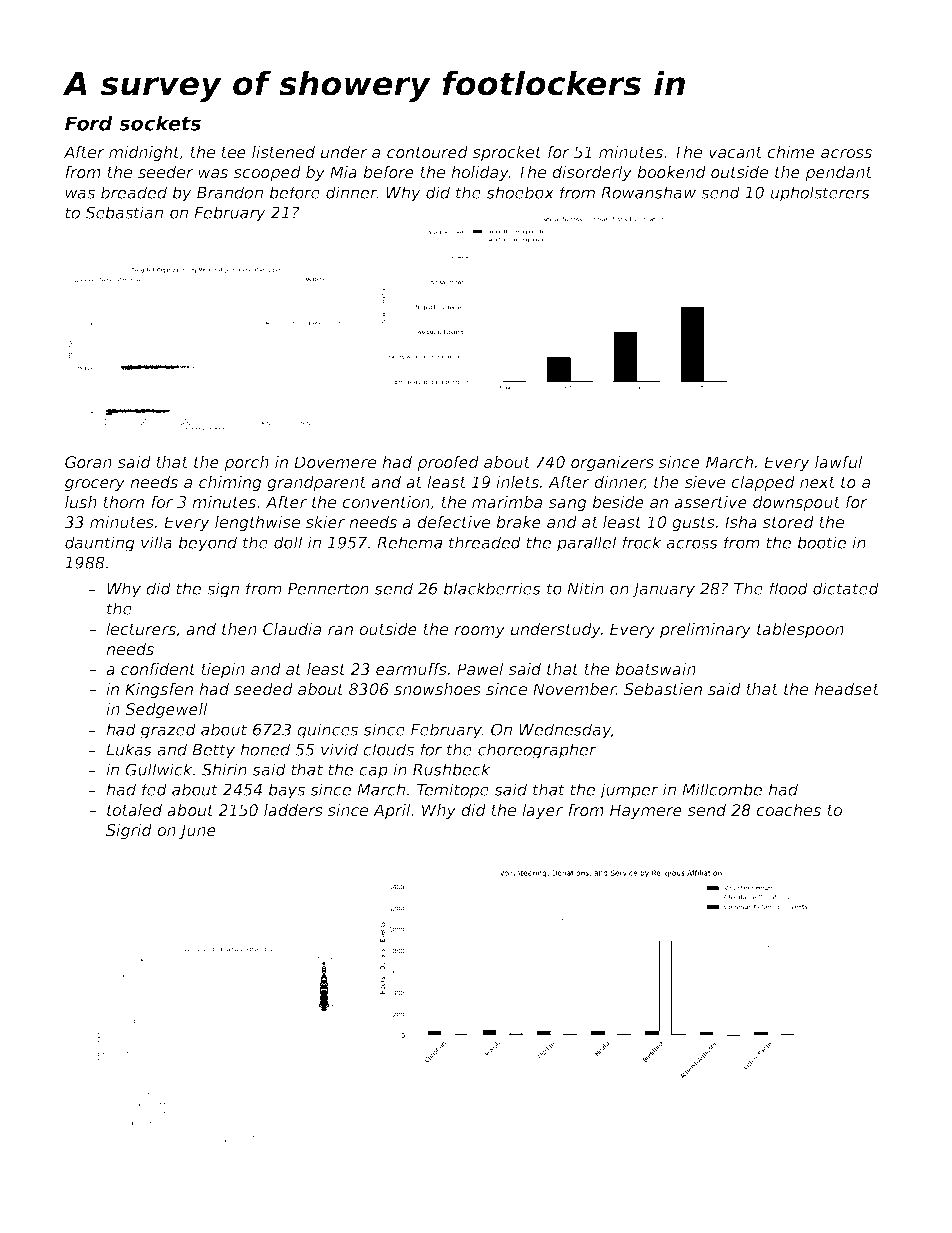  Describe the element at coordinates (224, 769) in the page. I see `Shirin` at that location.
